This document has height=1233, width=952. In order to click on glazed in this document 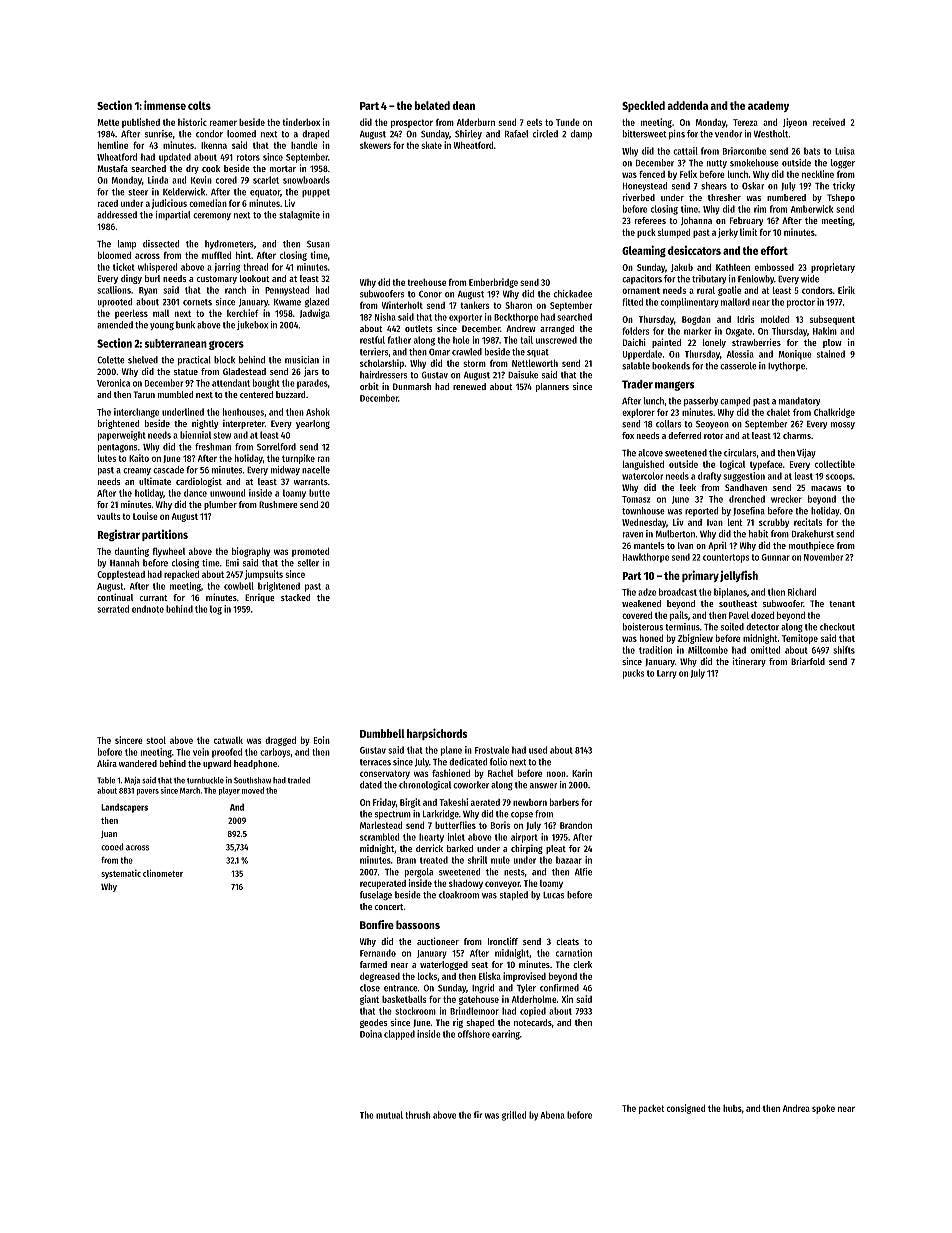, I will do `click(317, 302)`.
